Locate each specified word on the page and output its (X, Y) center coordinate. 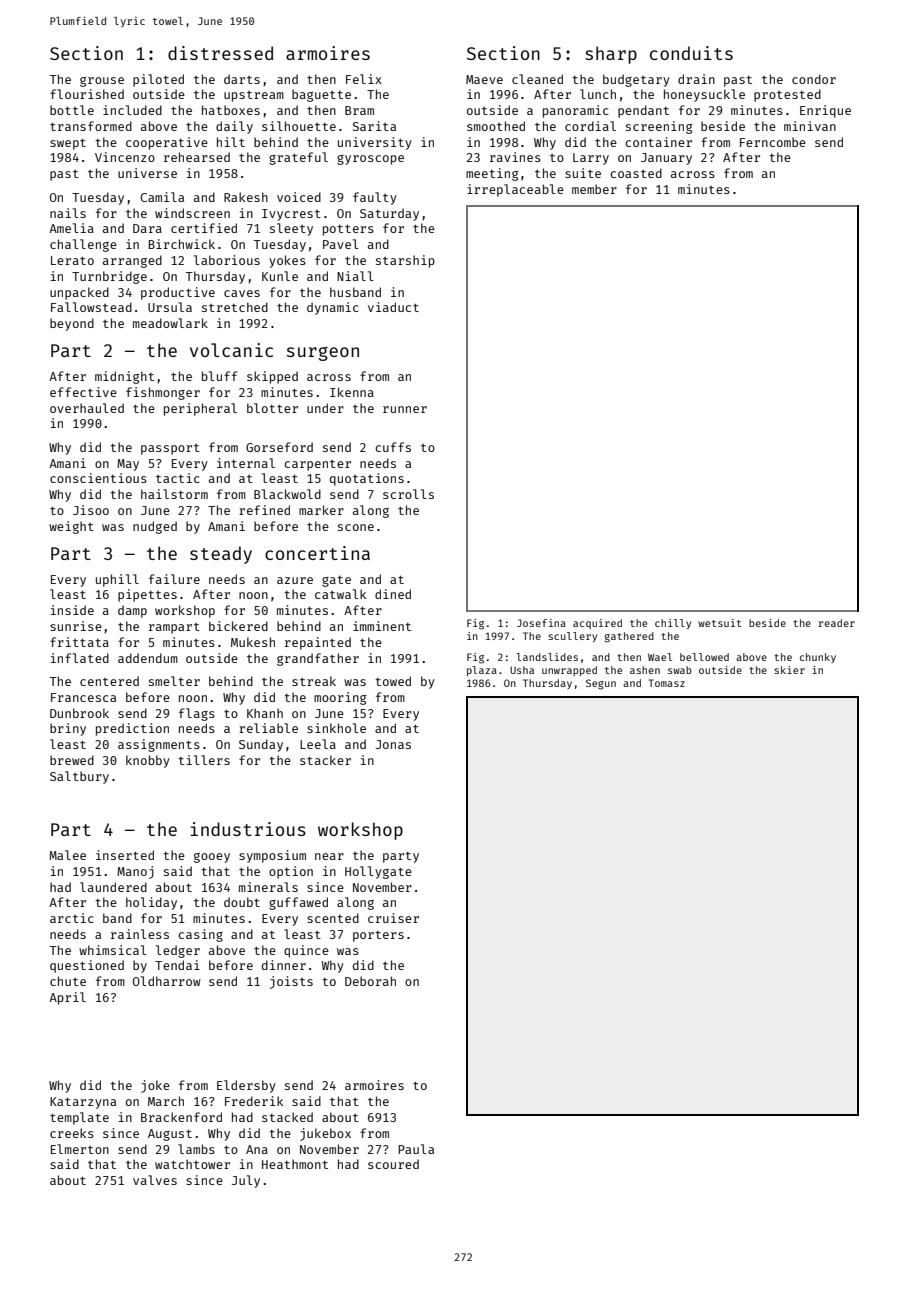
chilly (673, 624)
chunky (818, 658)
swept (68, 144)
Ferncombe (773, 142)
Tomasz (667, 683)
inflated (80, 658)
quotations (367, 479)
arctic (72, 918)
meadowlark (170, 323)
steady (221, 555)
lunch (598, 94)
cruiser (393, 918)
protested (787, 95)
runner (405, 409)
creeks (72, 1133)
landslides (547, 657)
